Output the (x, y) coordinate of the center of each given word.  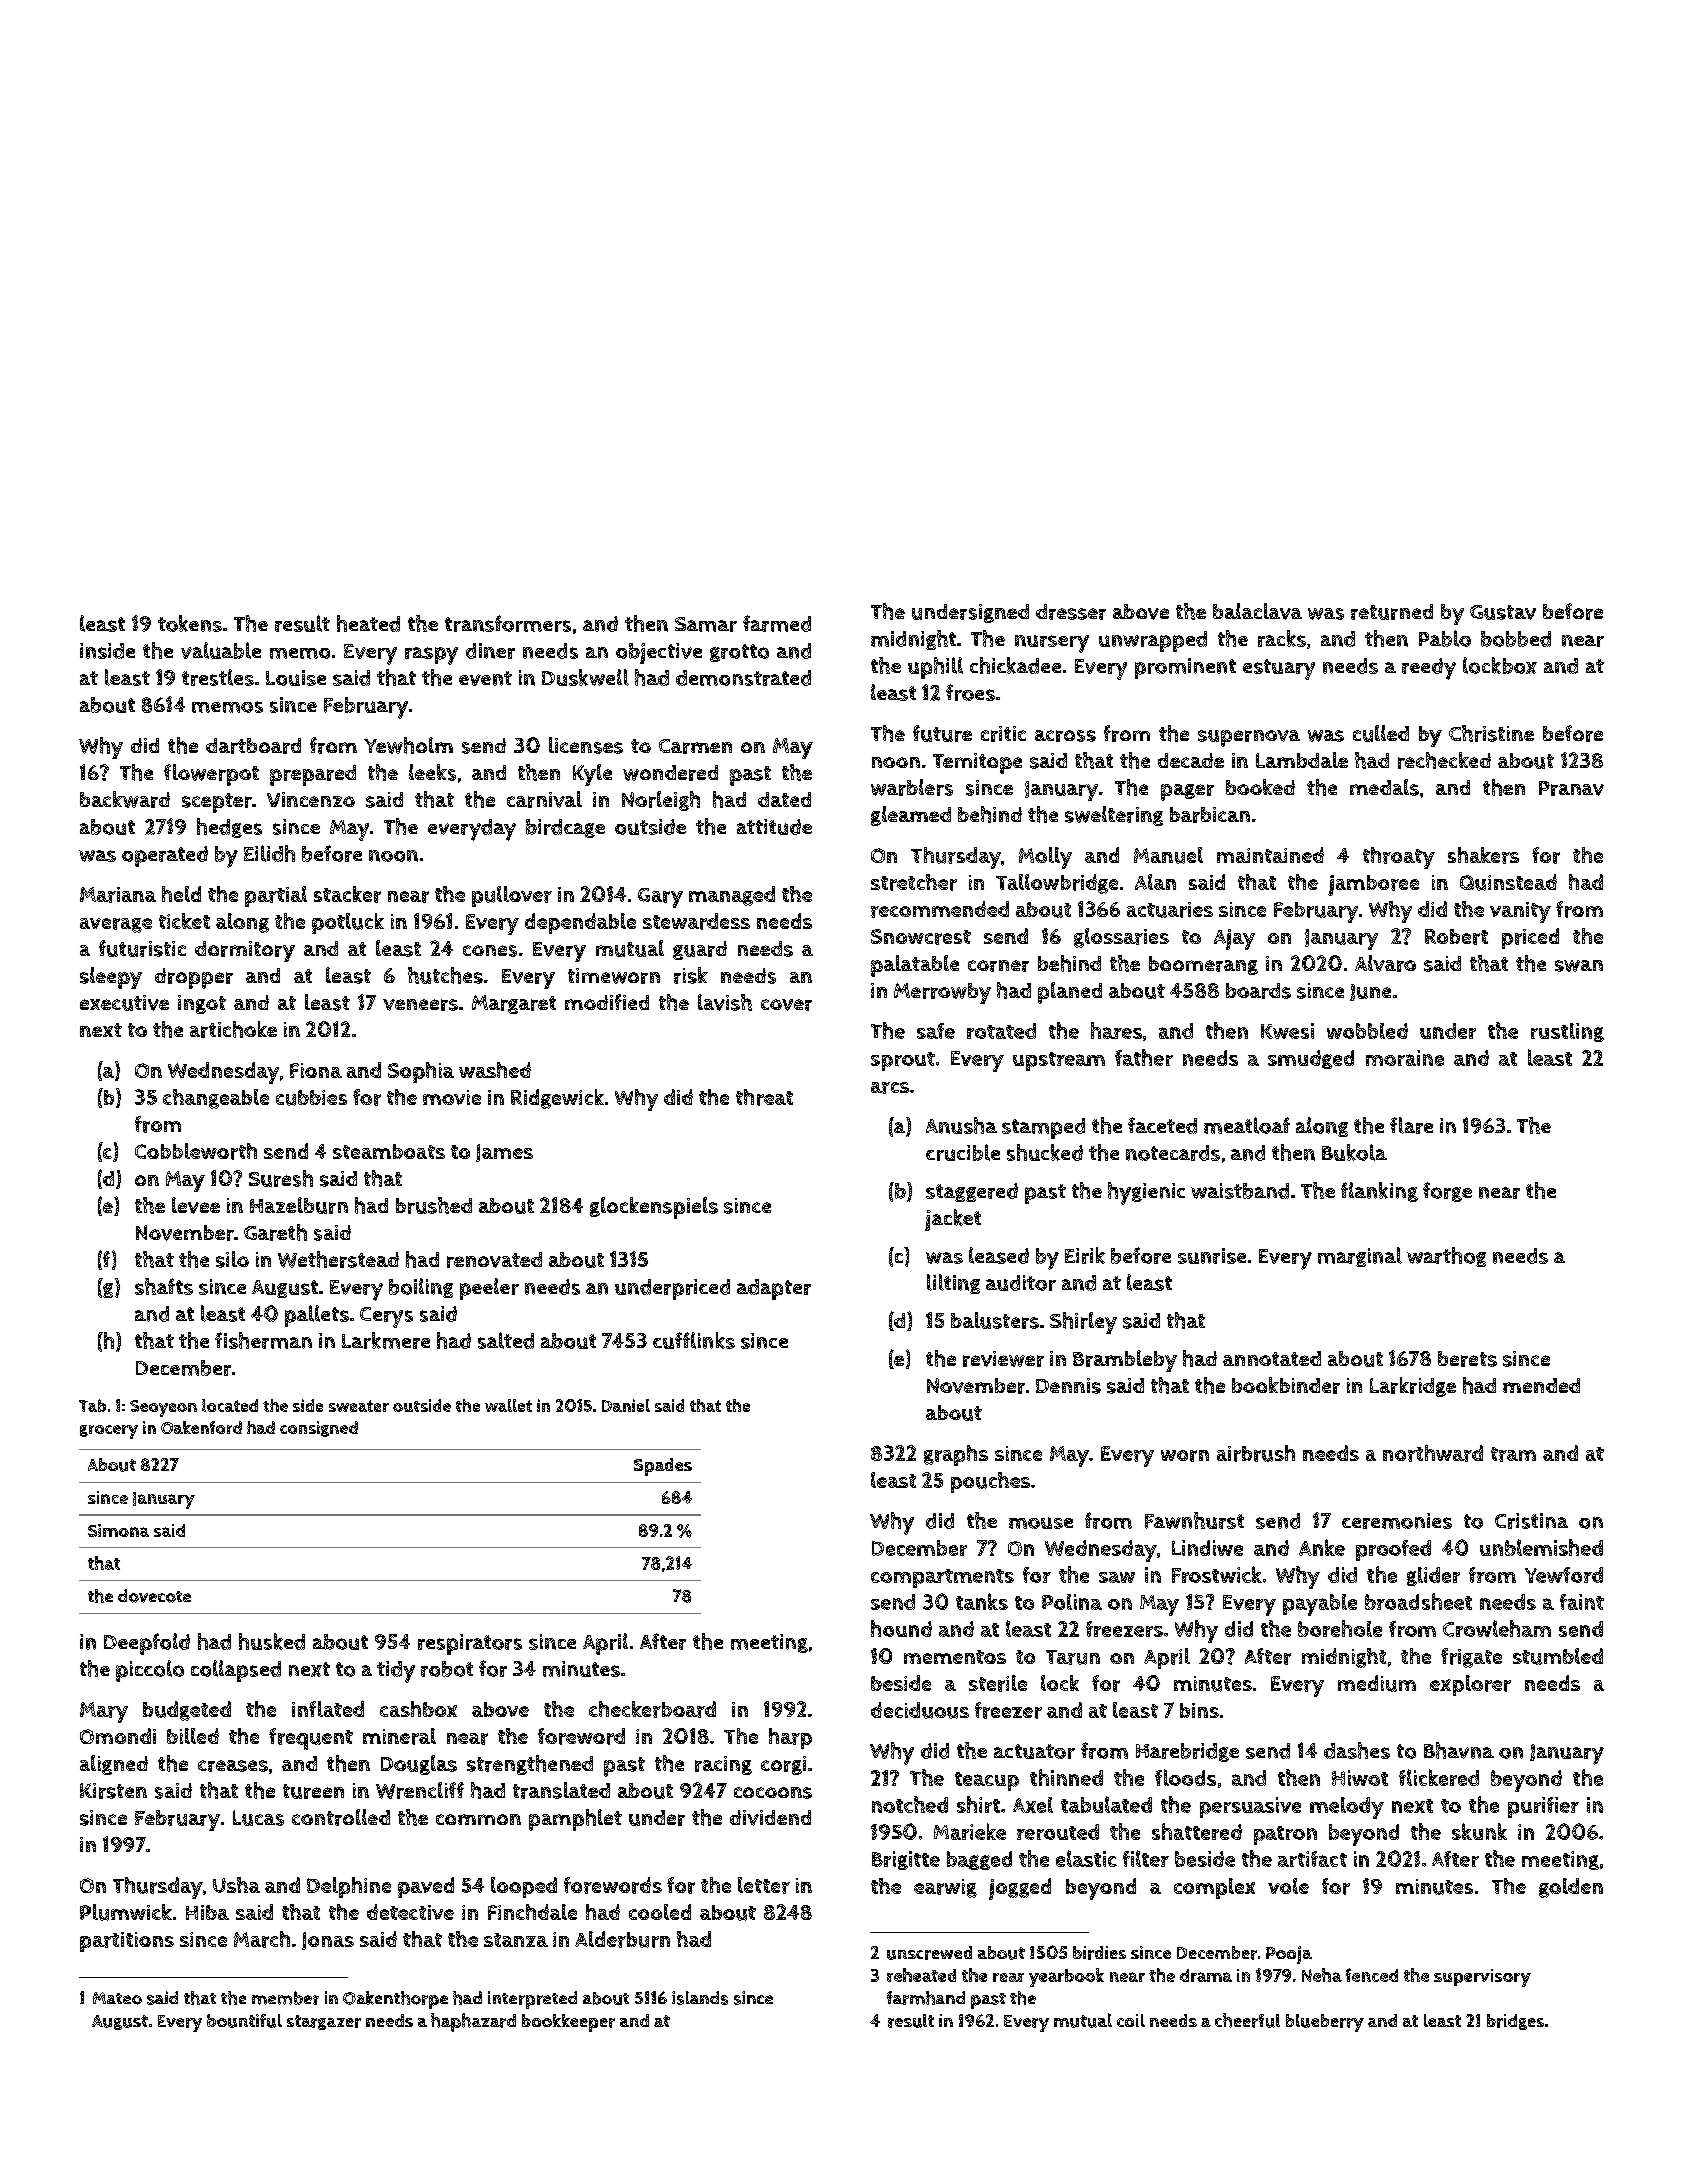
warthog (1446, 1257)
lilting (953, 1284)
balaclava (1257, 611)
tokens (190, 623)
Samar (706, 624)
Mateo (117, 1998)
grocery (109, 1432)
